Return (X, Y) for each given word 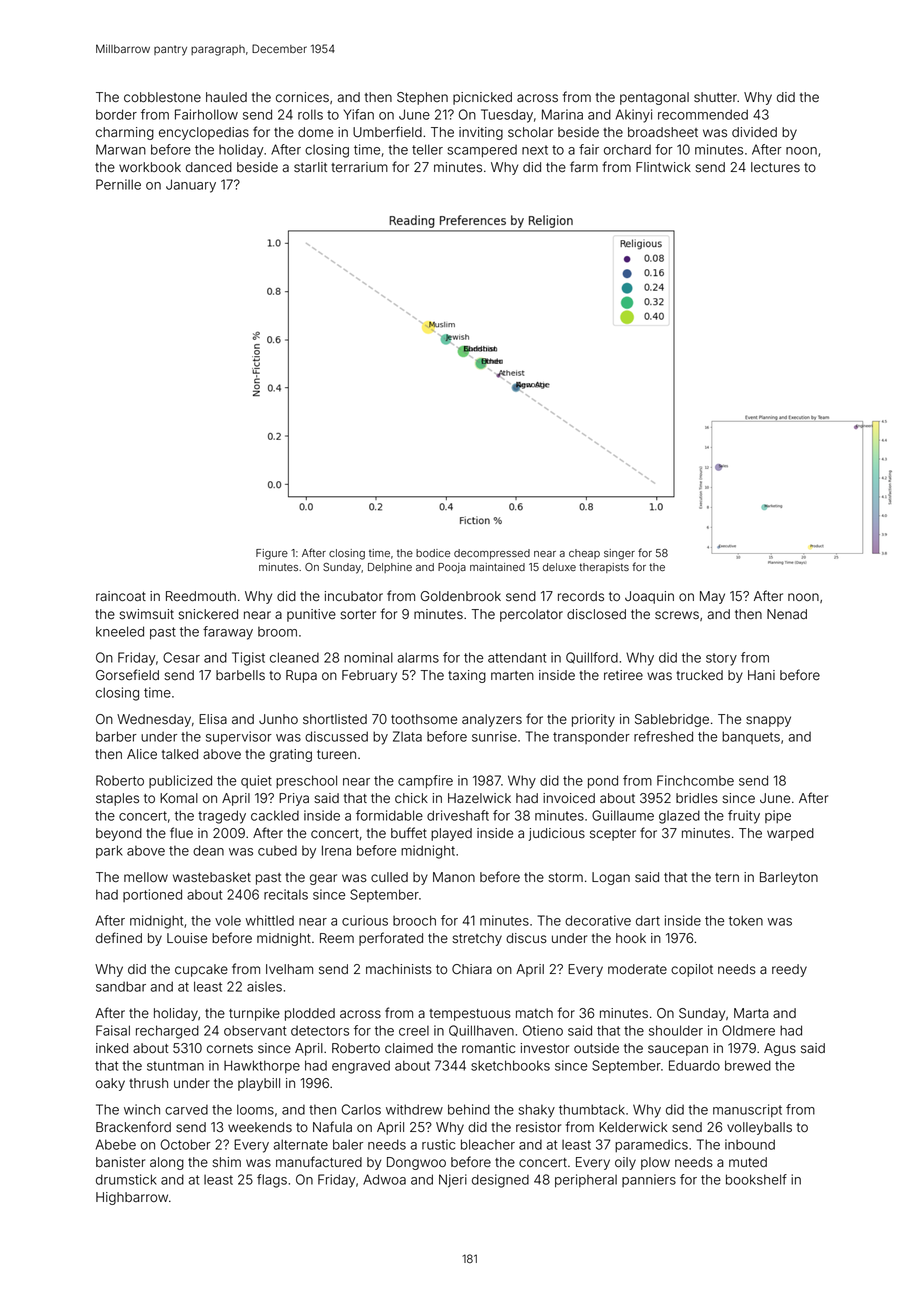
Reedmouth (201, 596)
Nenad (787, 614)
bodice (433, 553)
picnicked (482, 98)
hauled (226, 97)
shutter (715, 97)
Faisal (113, 1030)
